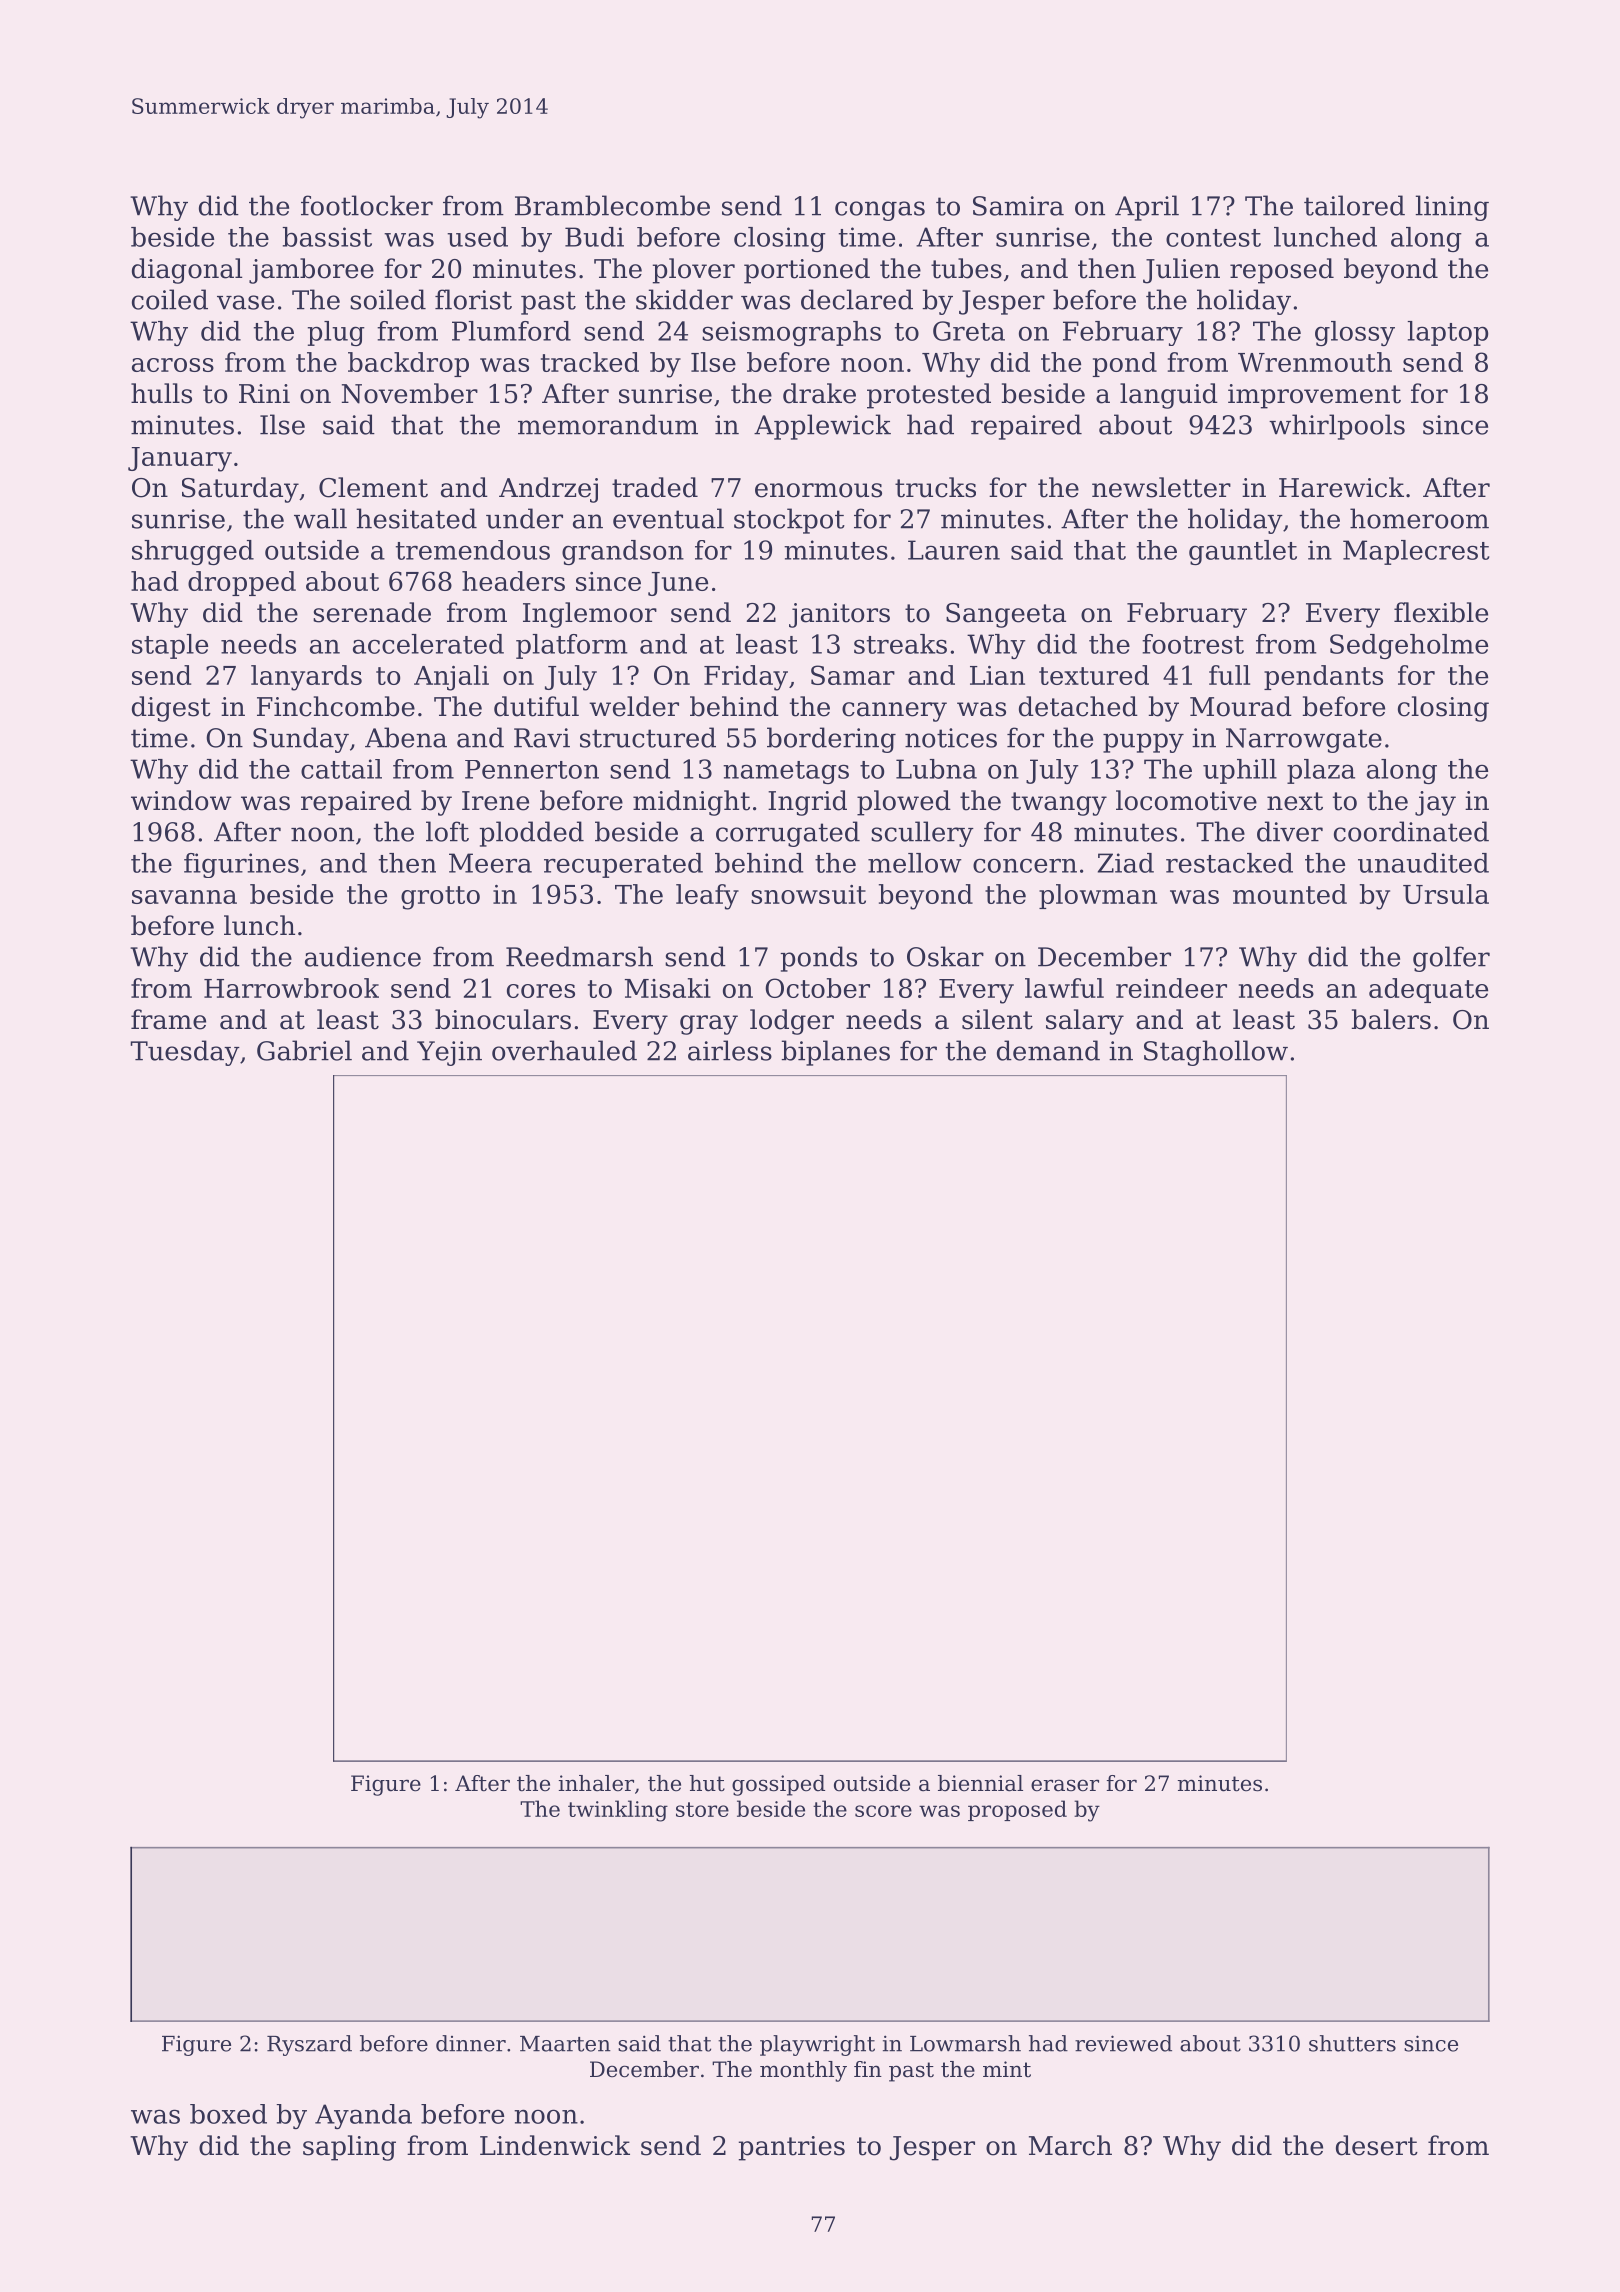 The height and width of the screenshot is (2292, 1620). Describe the element at coordinates (170, 646) in the screenshot. I see `staple` at that location.
